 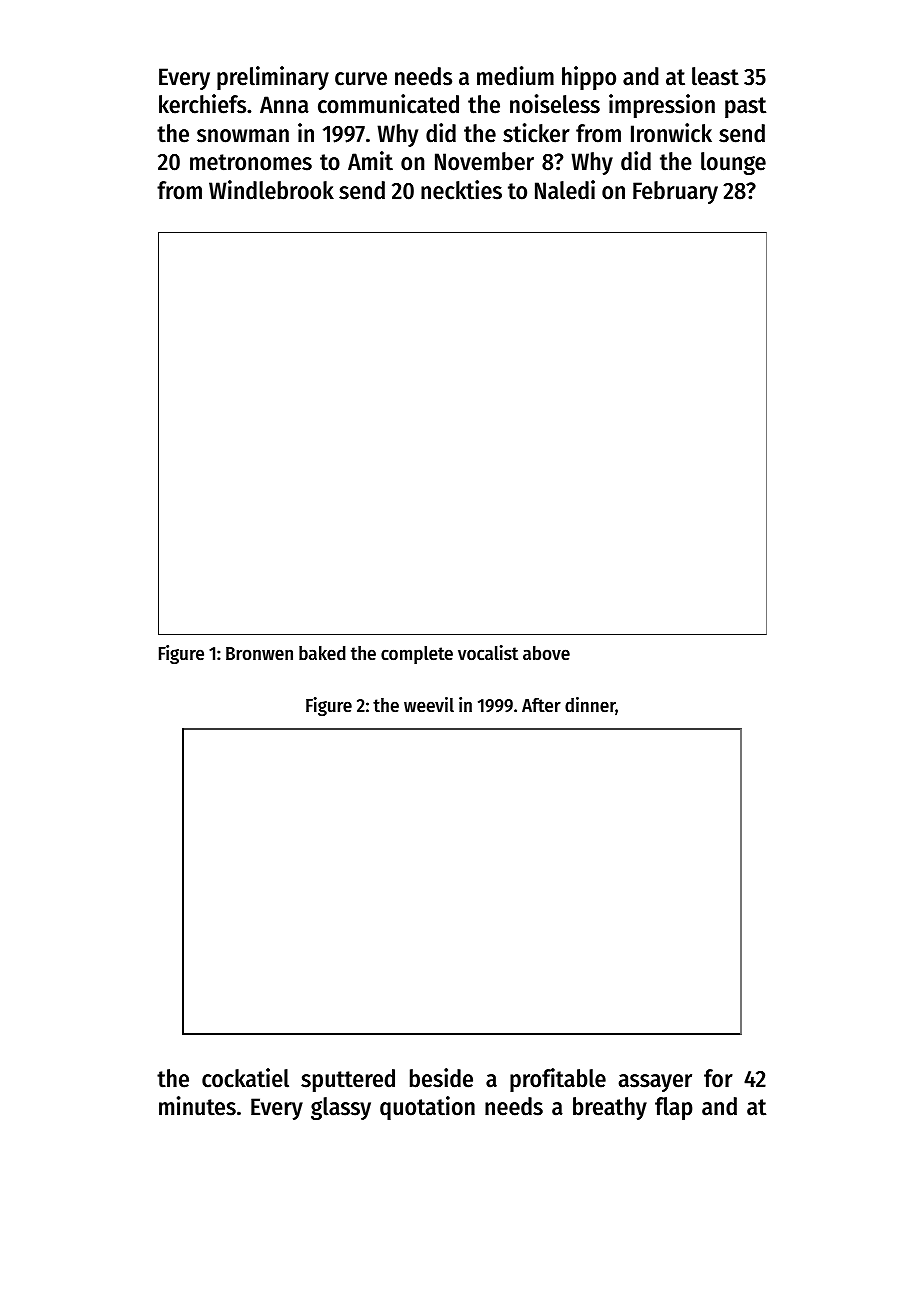 I want to click on dinner, so click(x=590, y=706).
